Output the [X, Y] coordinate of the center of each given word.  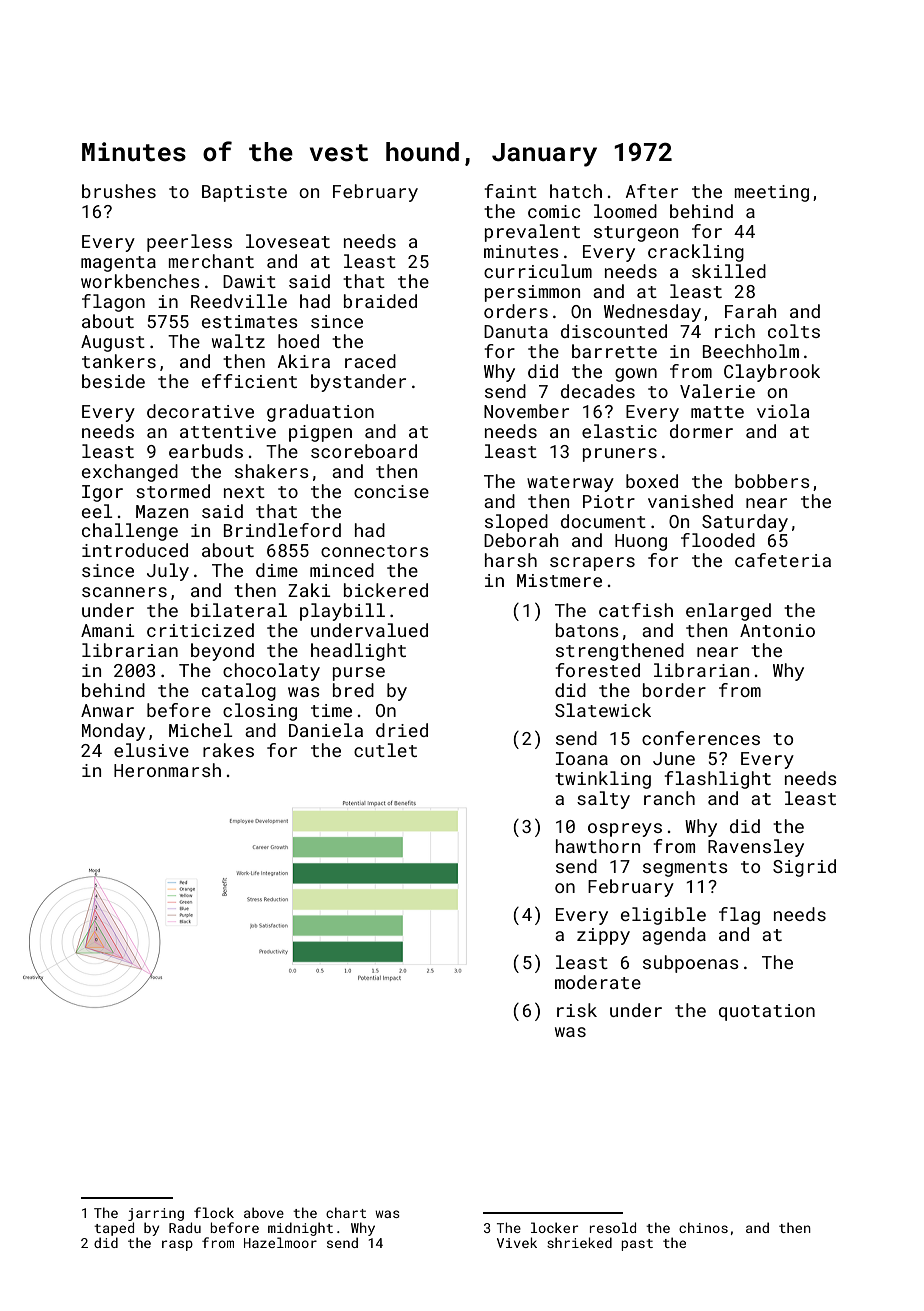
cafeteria [783, 560]
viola [783, 411]
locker [554, 1227]
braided [380, 301]
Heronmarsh [167, 770]
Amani [108, 630]
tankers [119, 361]
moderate [598, 982]
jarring [156, 1214]
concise [391, 491]
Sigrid [804, 868]
